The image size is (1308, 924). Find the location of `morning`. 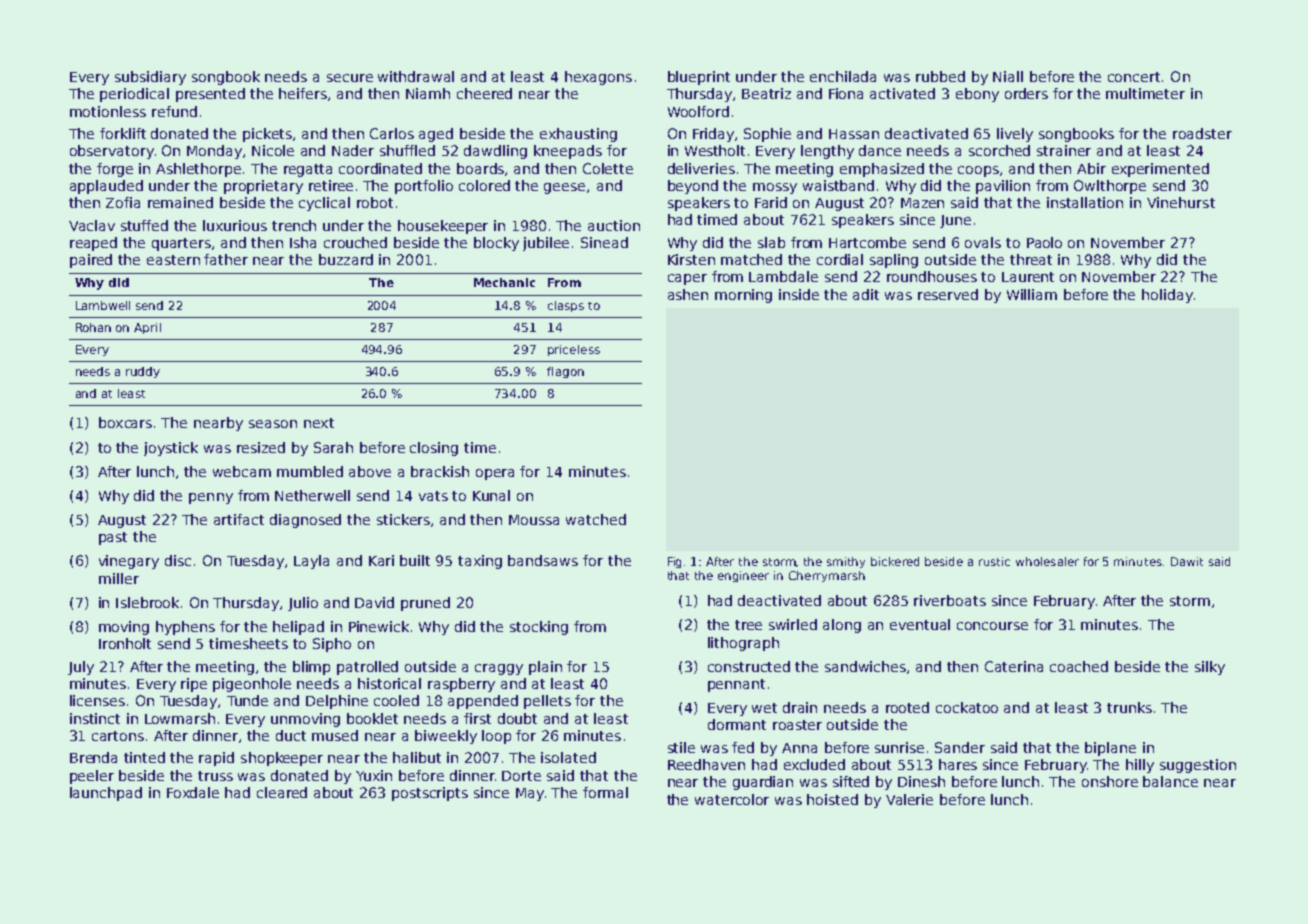

morning is located at coordinates (743, 296).
